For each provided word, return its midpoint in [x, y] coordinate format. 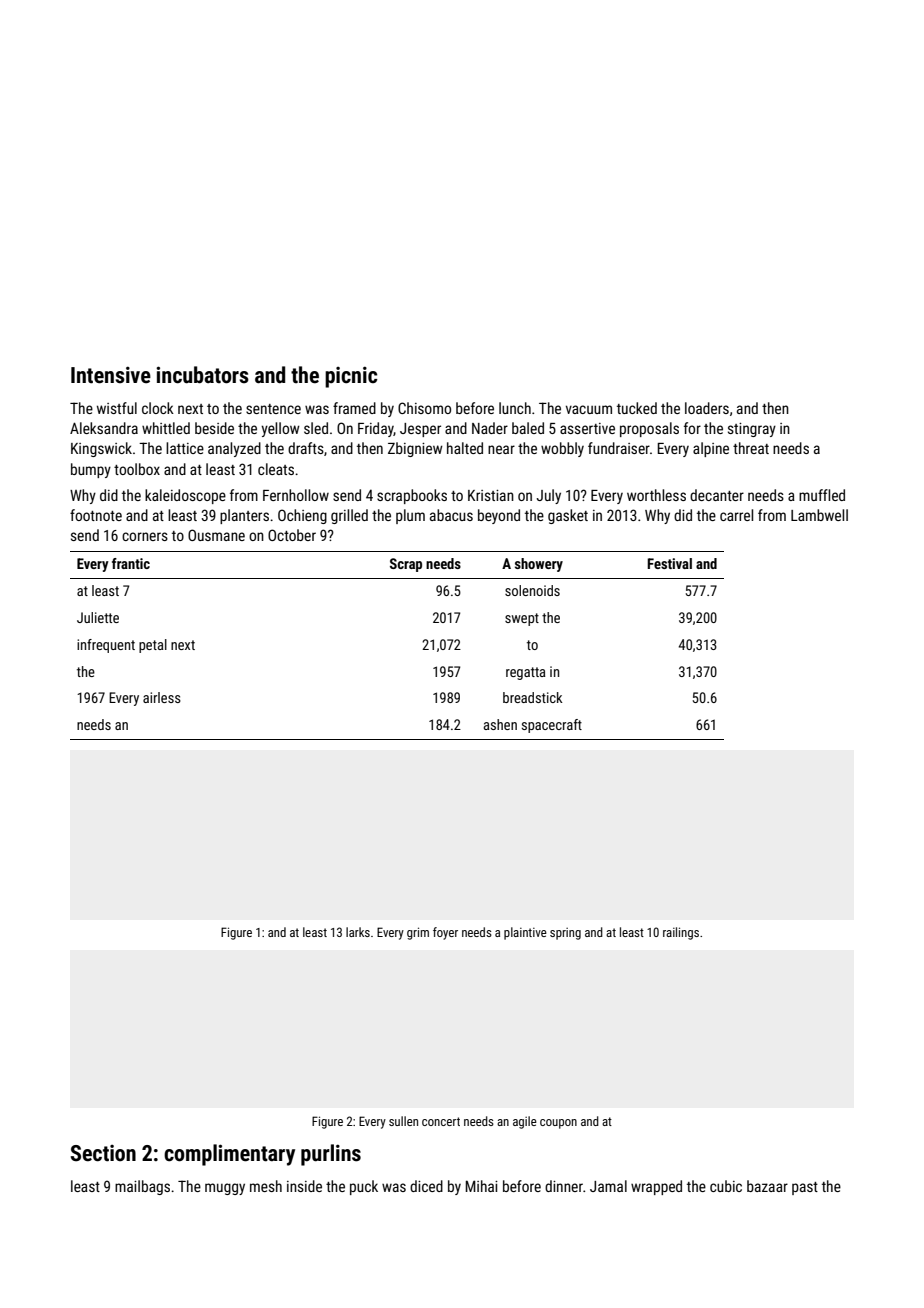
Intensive [111, 375]
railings [681, 933]
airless [162, 697]
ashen [500, 724]
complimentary [229, 1155]
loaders [707, 408]
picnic [351, 377]
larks [358, 932]
